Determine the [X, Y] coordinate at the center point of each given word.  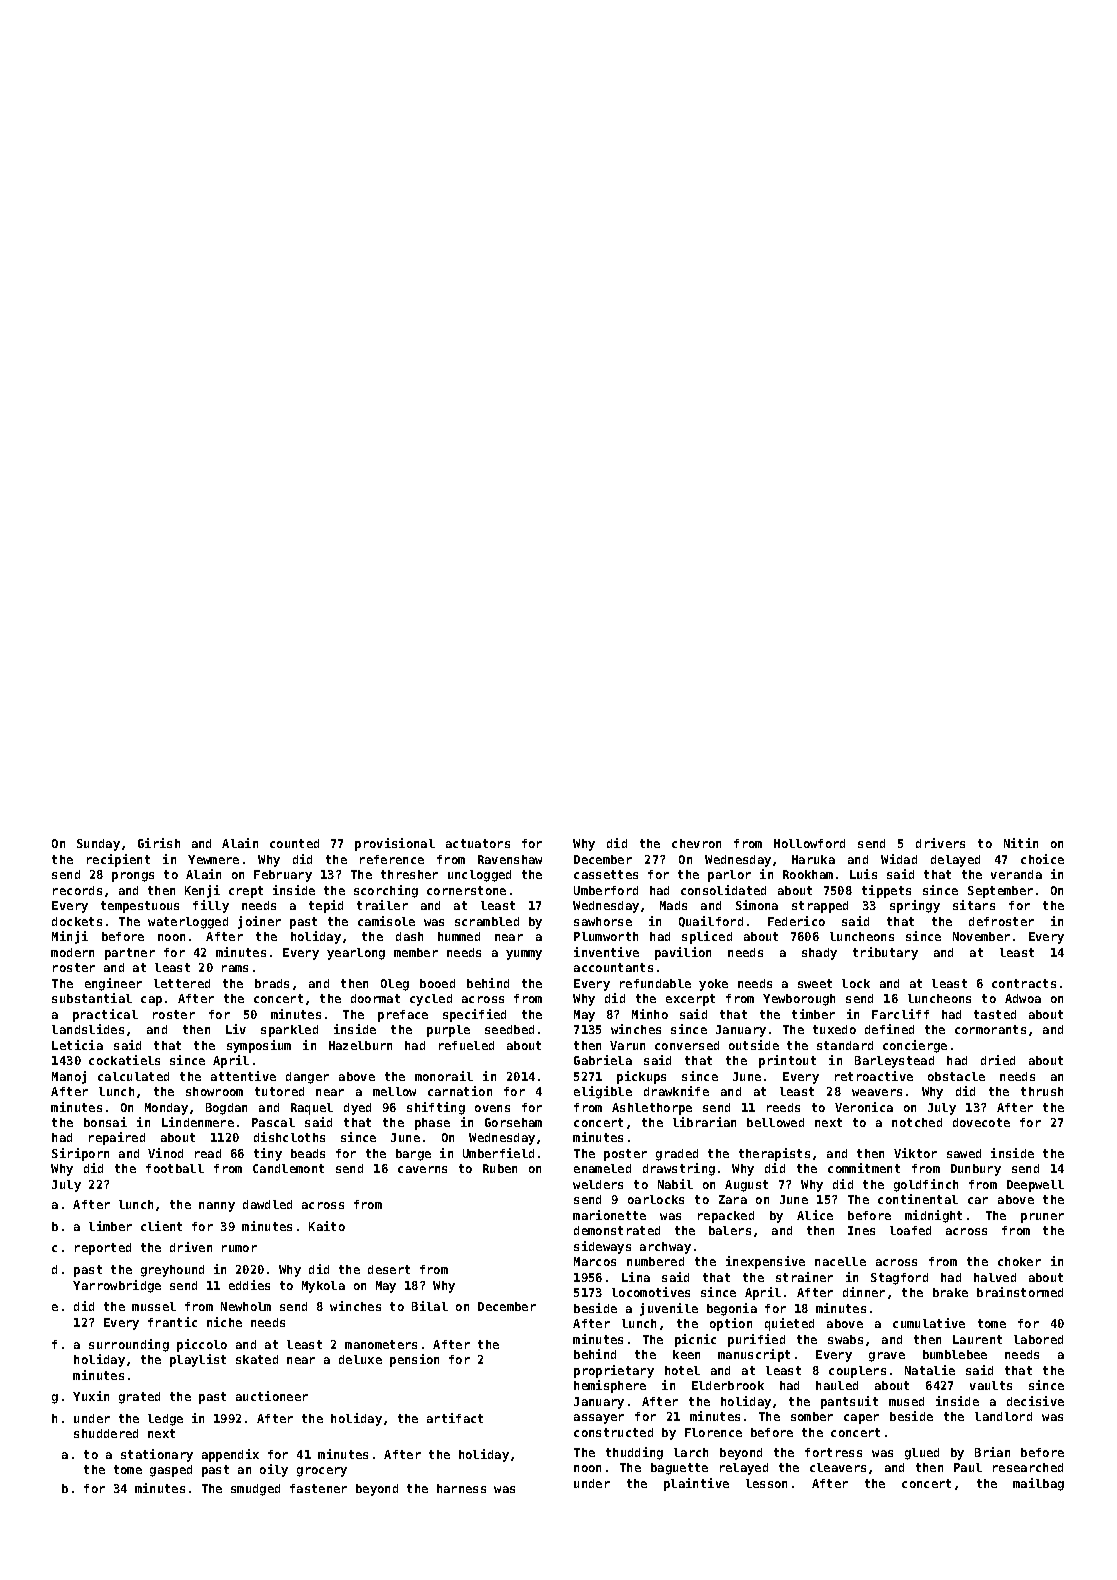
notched [917, 1122]
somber [812, 1416]
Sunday [98, 845]
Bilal [430, 1306]
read [208, 1153]
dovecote [981, 1122]
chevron [696, 843]
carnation [460, 1091]
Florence [713, 1432]
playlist [198, 1360]
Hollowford [809, 843]
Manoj [69, 1077]
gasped [171, 1471]
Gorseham [513, 1122]
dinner [864, 1292]
